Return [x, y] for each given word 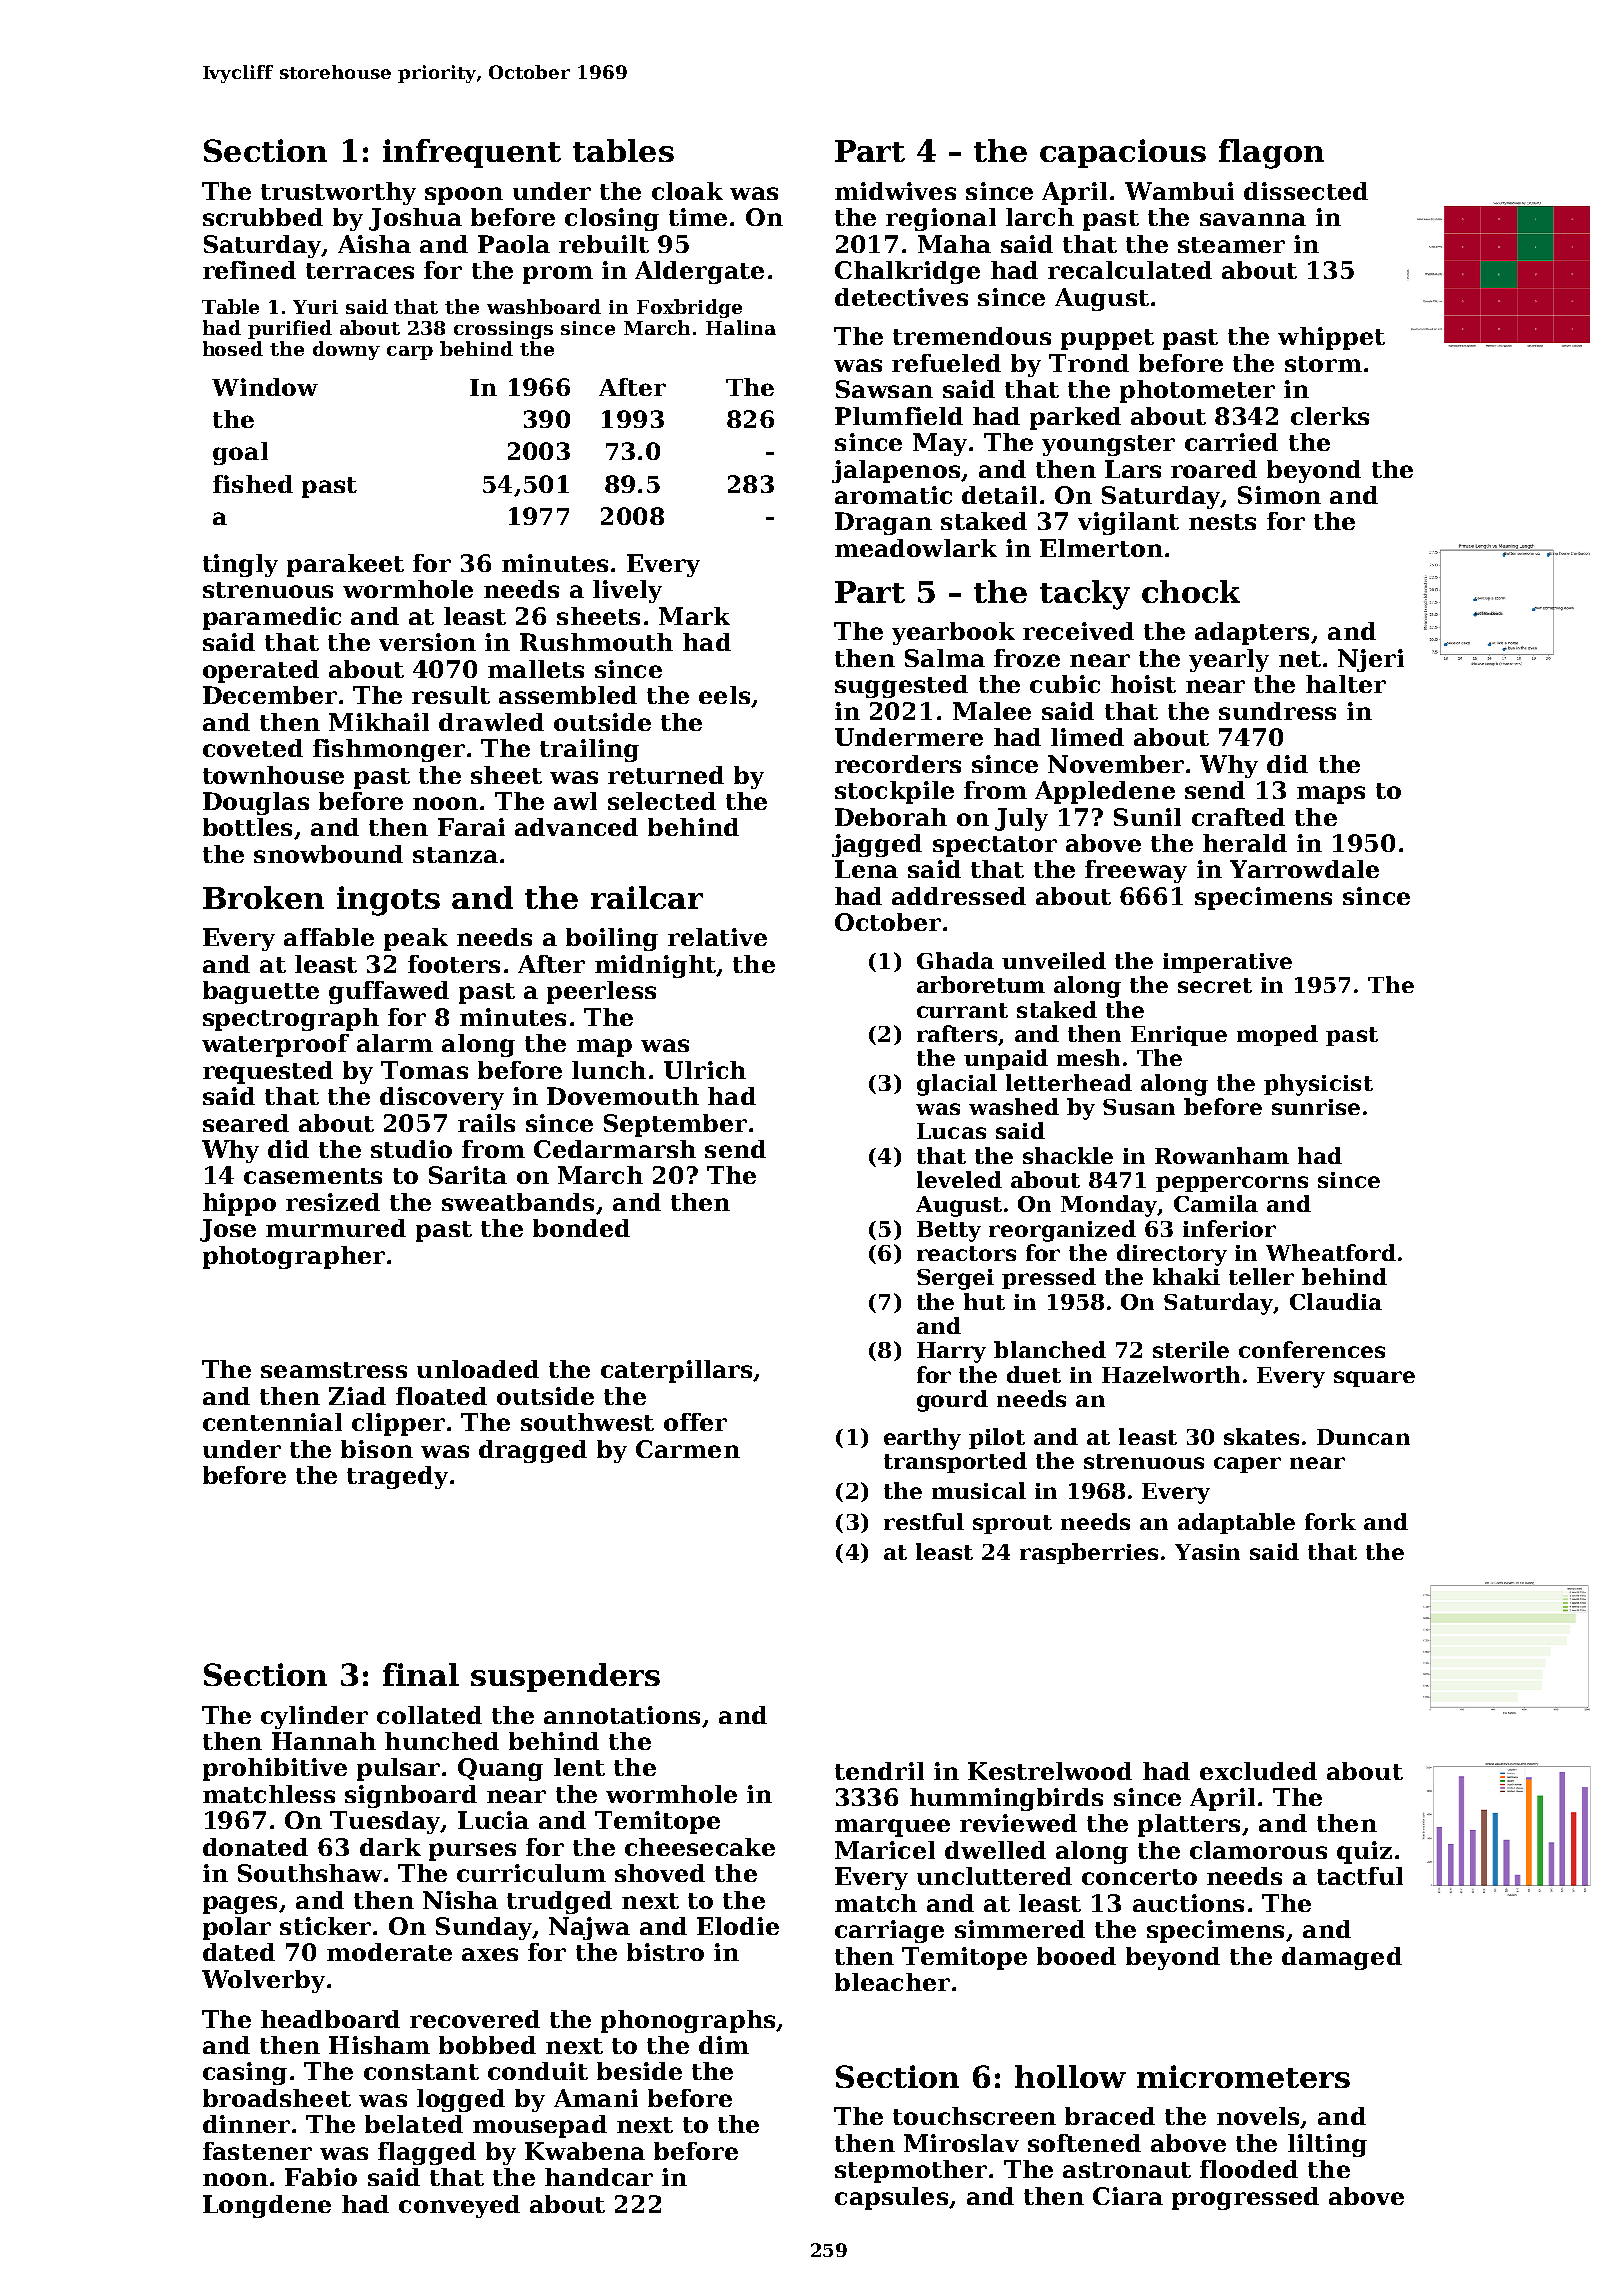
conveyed [459, 2206]
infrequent [472, 153]
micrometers [1243, 2076]
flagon [1271, 154]
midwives [895, 191]
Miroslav [961, 2143]
